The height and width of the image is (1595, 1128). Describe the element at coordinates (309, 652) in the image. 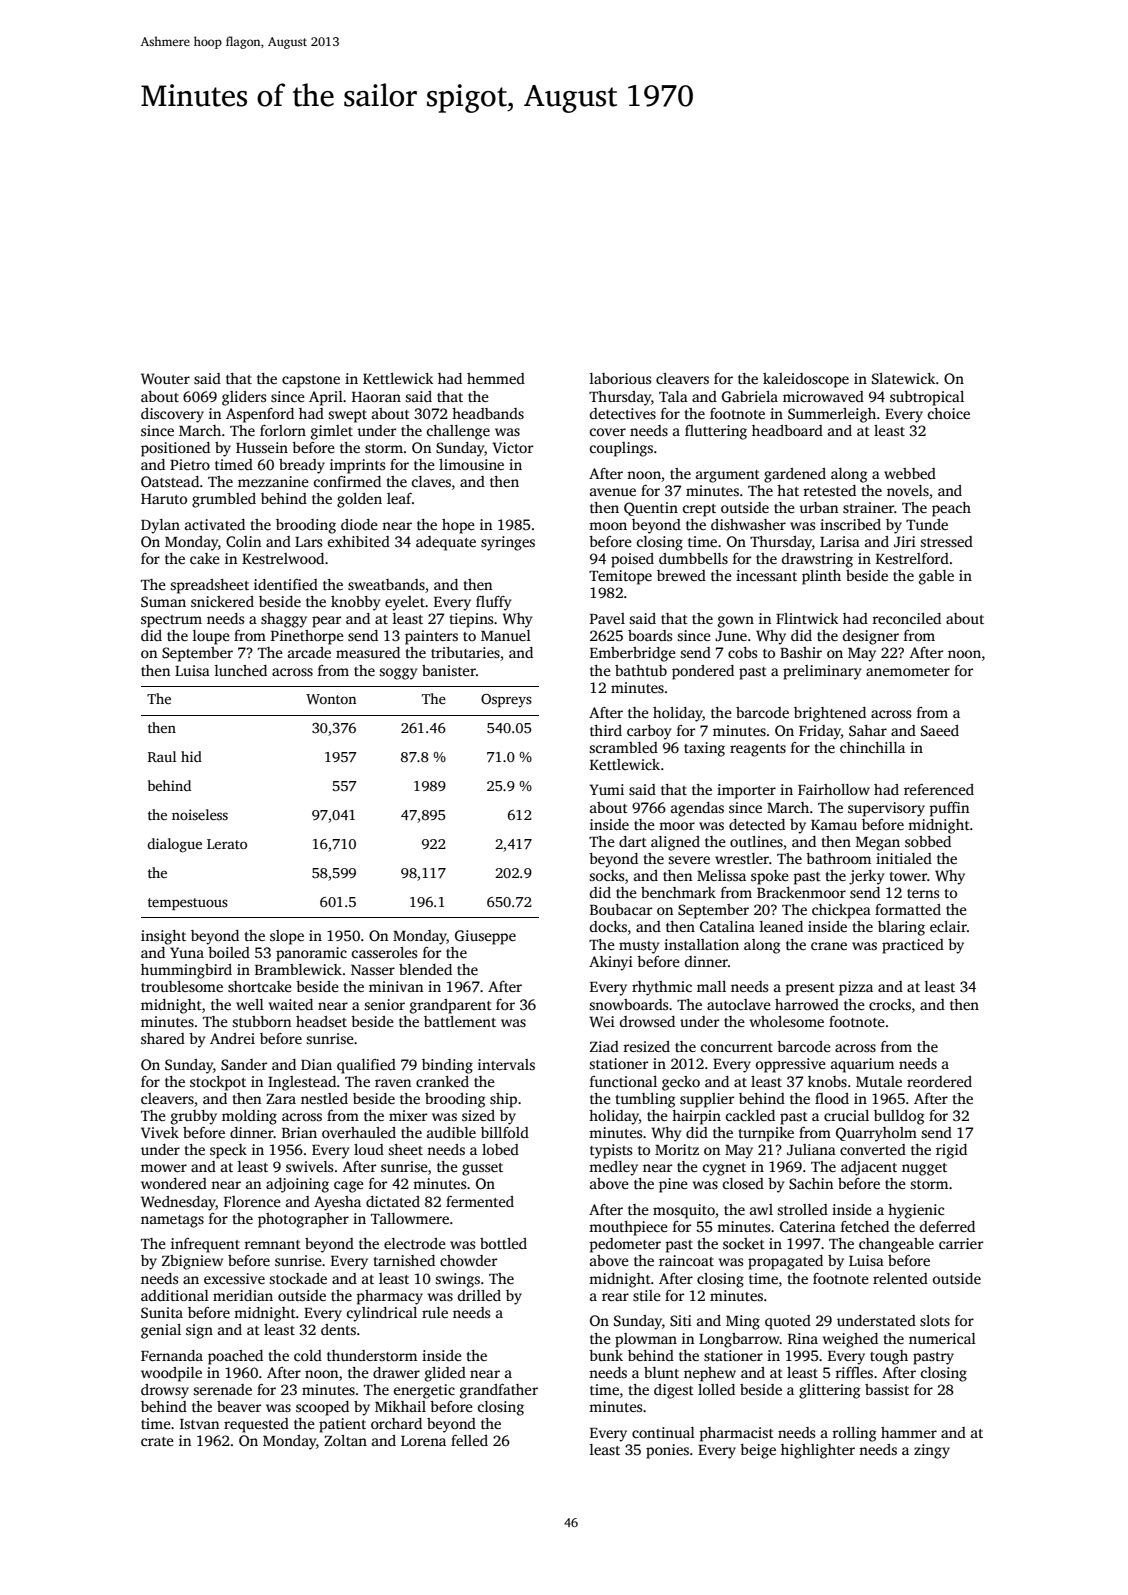

I see `arcade` at that location.
